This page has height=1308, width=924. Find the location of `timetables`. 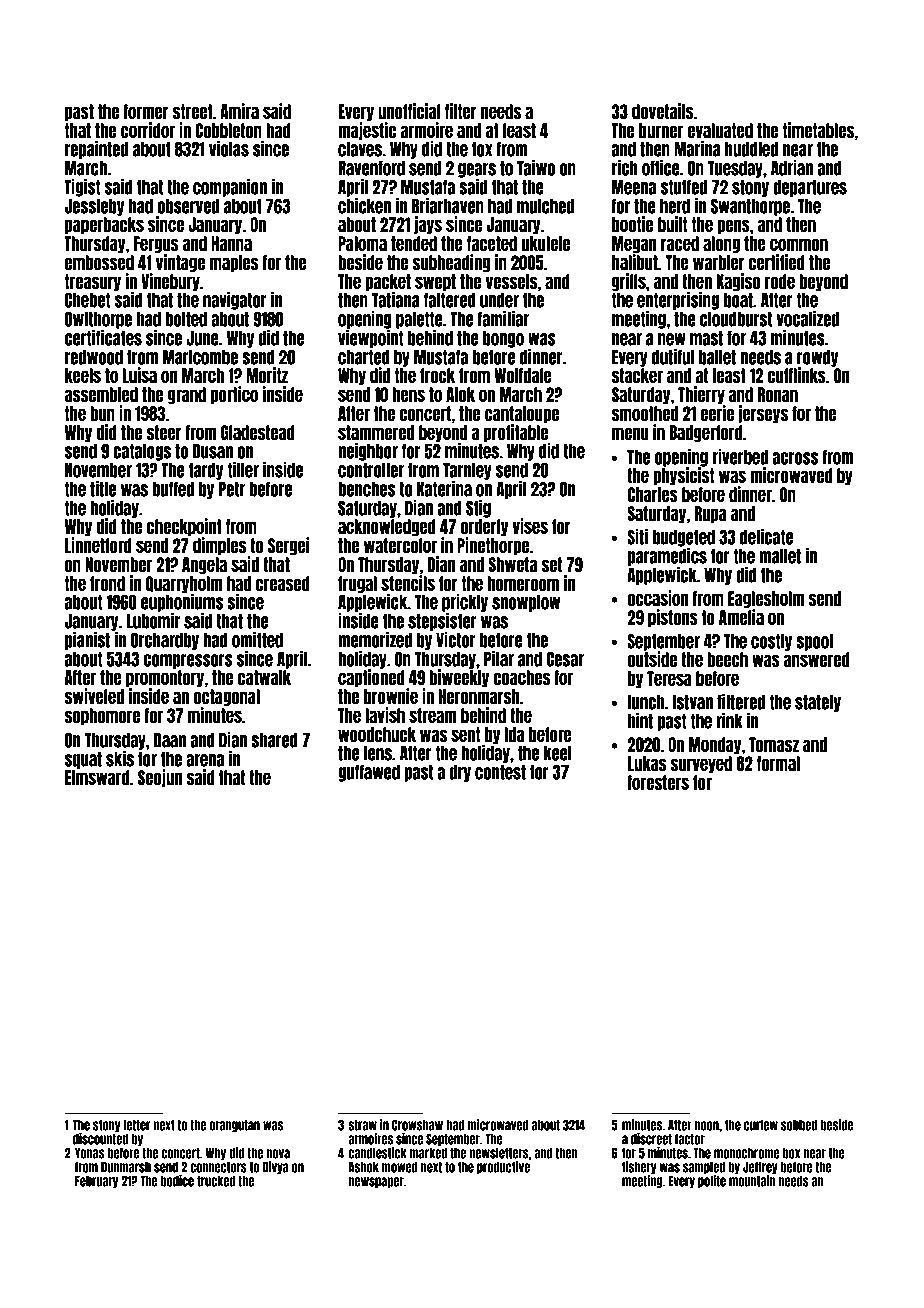

timetables is located at coordinates (818, 130).
